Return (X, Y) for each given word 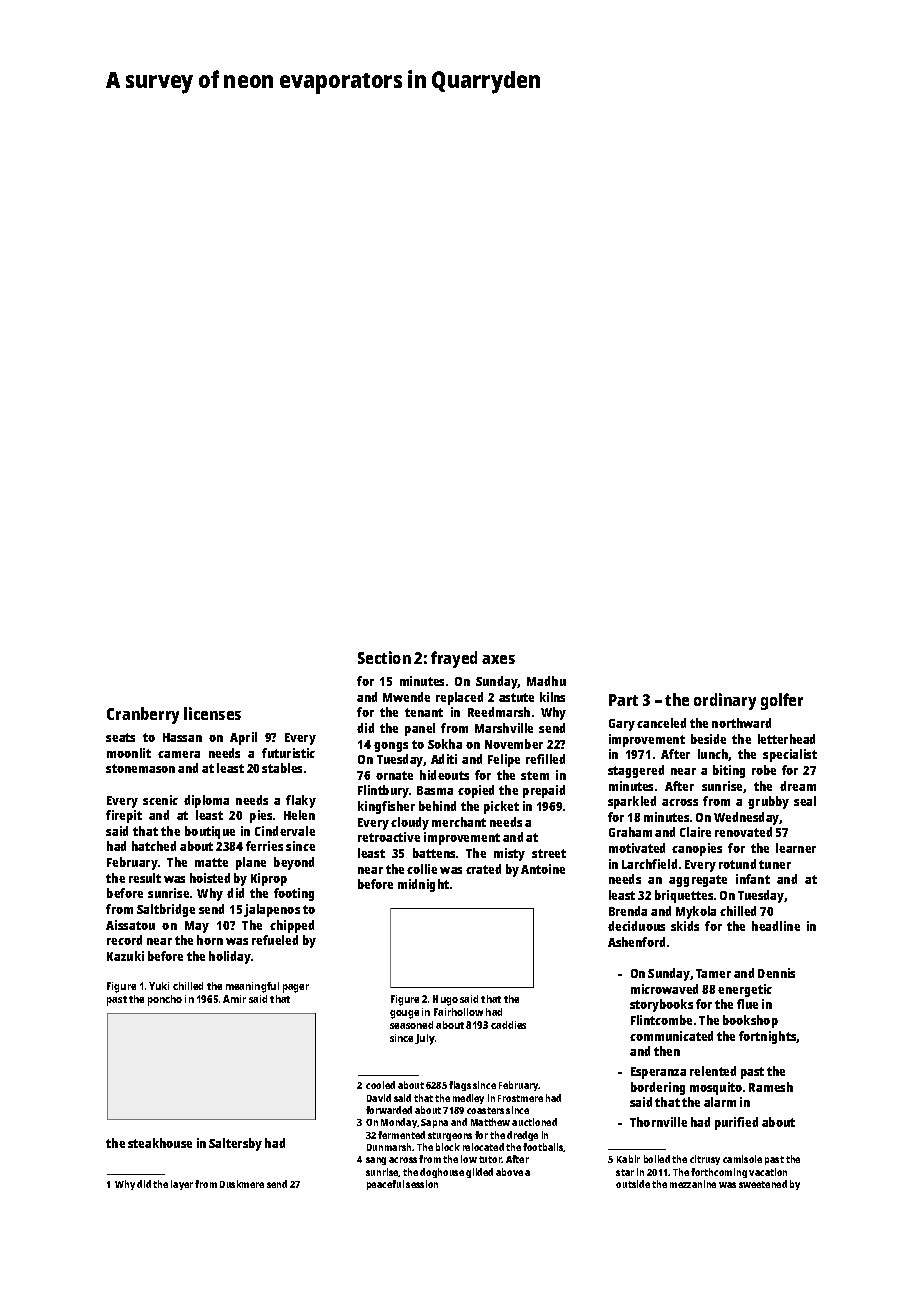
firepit (124, 816)
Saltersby (235, 1144)
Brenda (628, 911)
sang (376, 1161)
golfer (782, 701)
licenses (212, 713)
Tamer (713, 973)
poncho (165, 1000)
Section (384, 657)
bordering (658, 1088)
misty (509, 854)
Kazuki (125, 956)
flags (460, 1086)
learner (796, 848)
